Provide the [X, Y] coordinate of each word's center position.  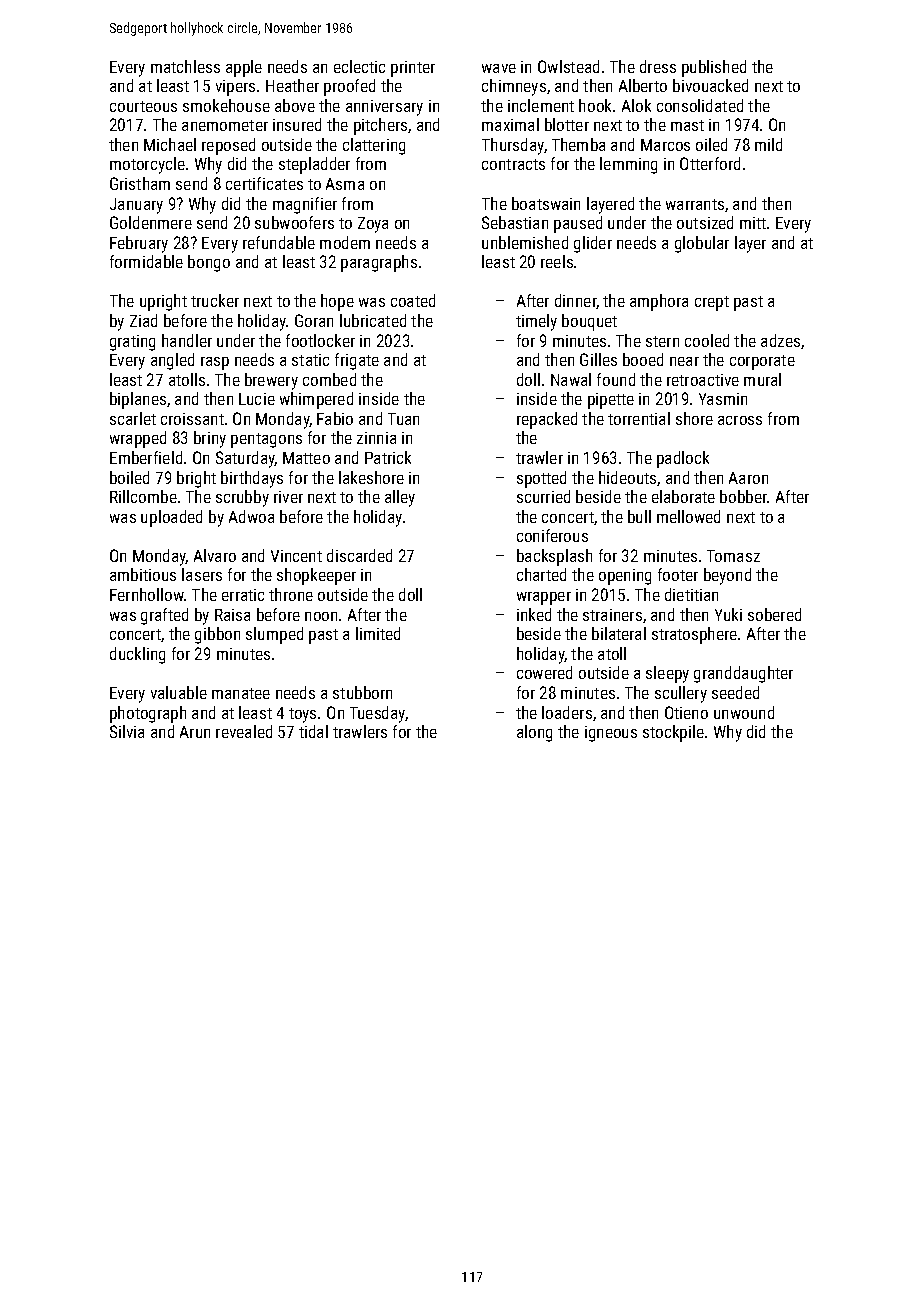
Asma [345, 184]
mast [687, 125]
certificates [264, 183]
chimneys [514, 87]
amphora [659, 302]
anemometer [225, 125]
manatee [241, 693]
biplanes [138, 400]
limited [378, 633]
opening [625, 577]
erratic [243, 595]
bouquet [589, 322]
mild [768, 144]
